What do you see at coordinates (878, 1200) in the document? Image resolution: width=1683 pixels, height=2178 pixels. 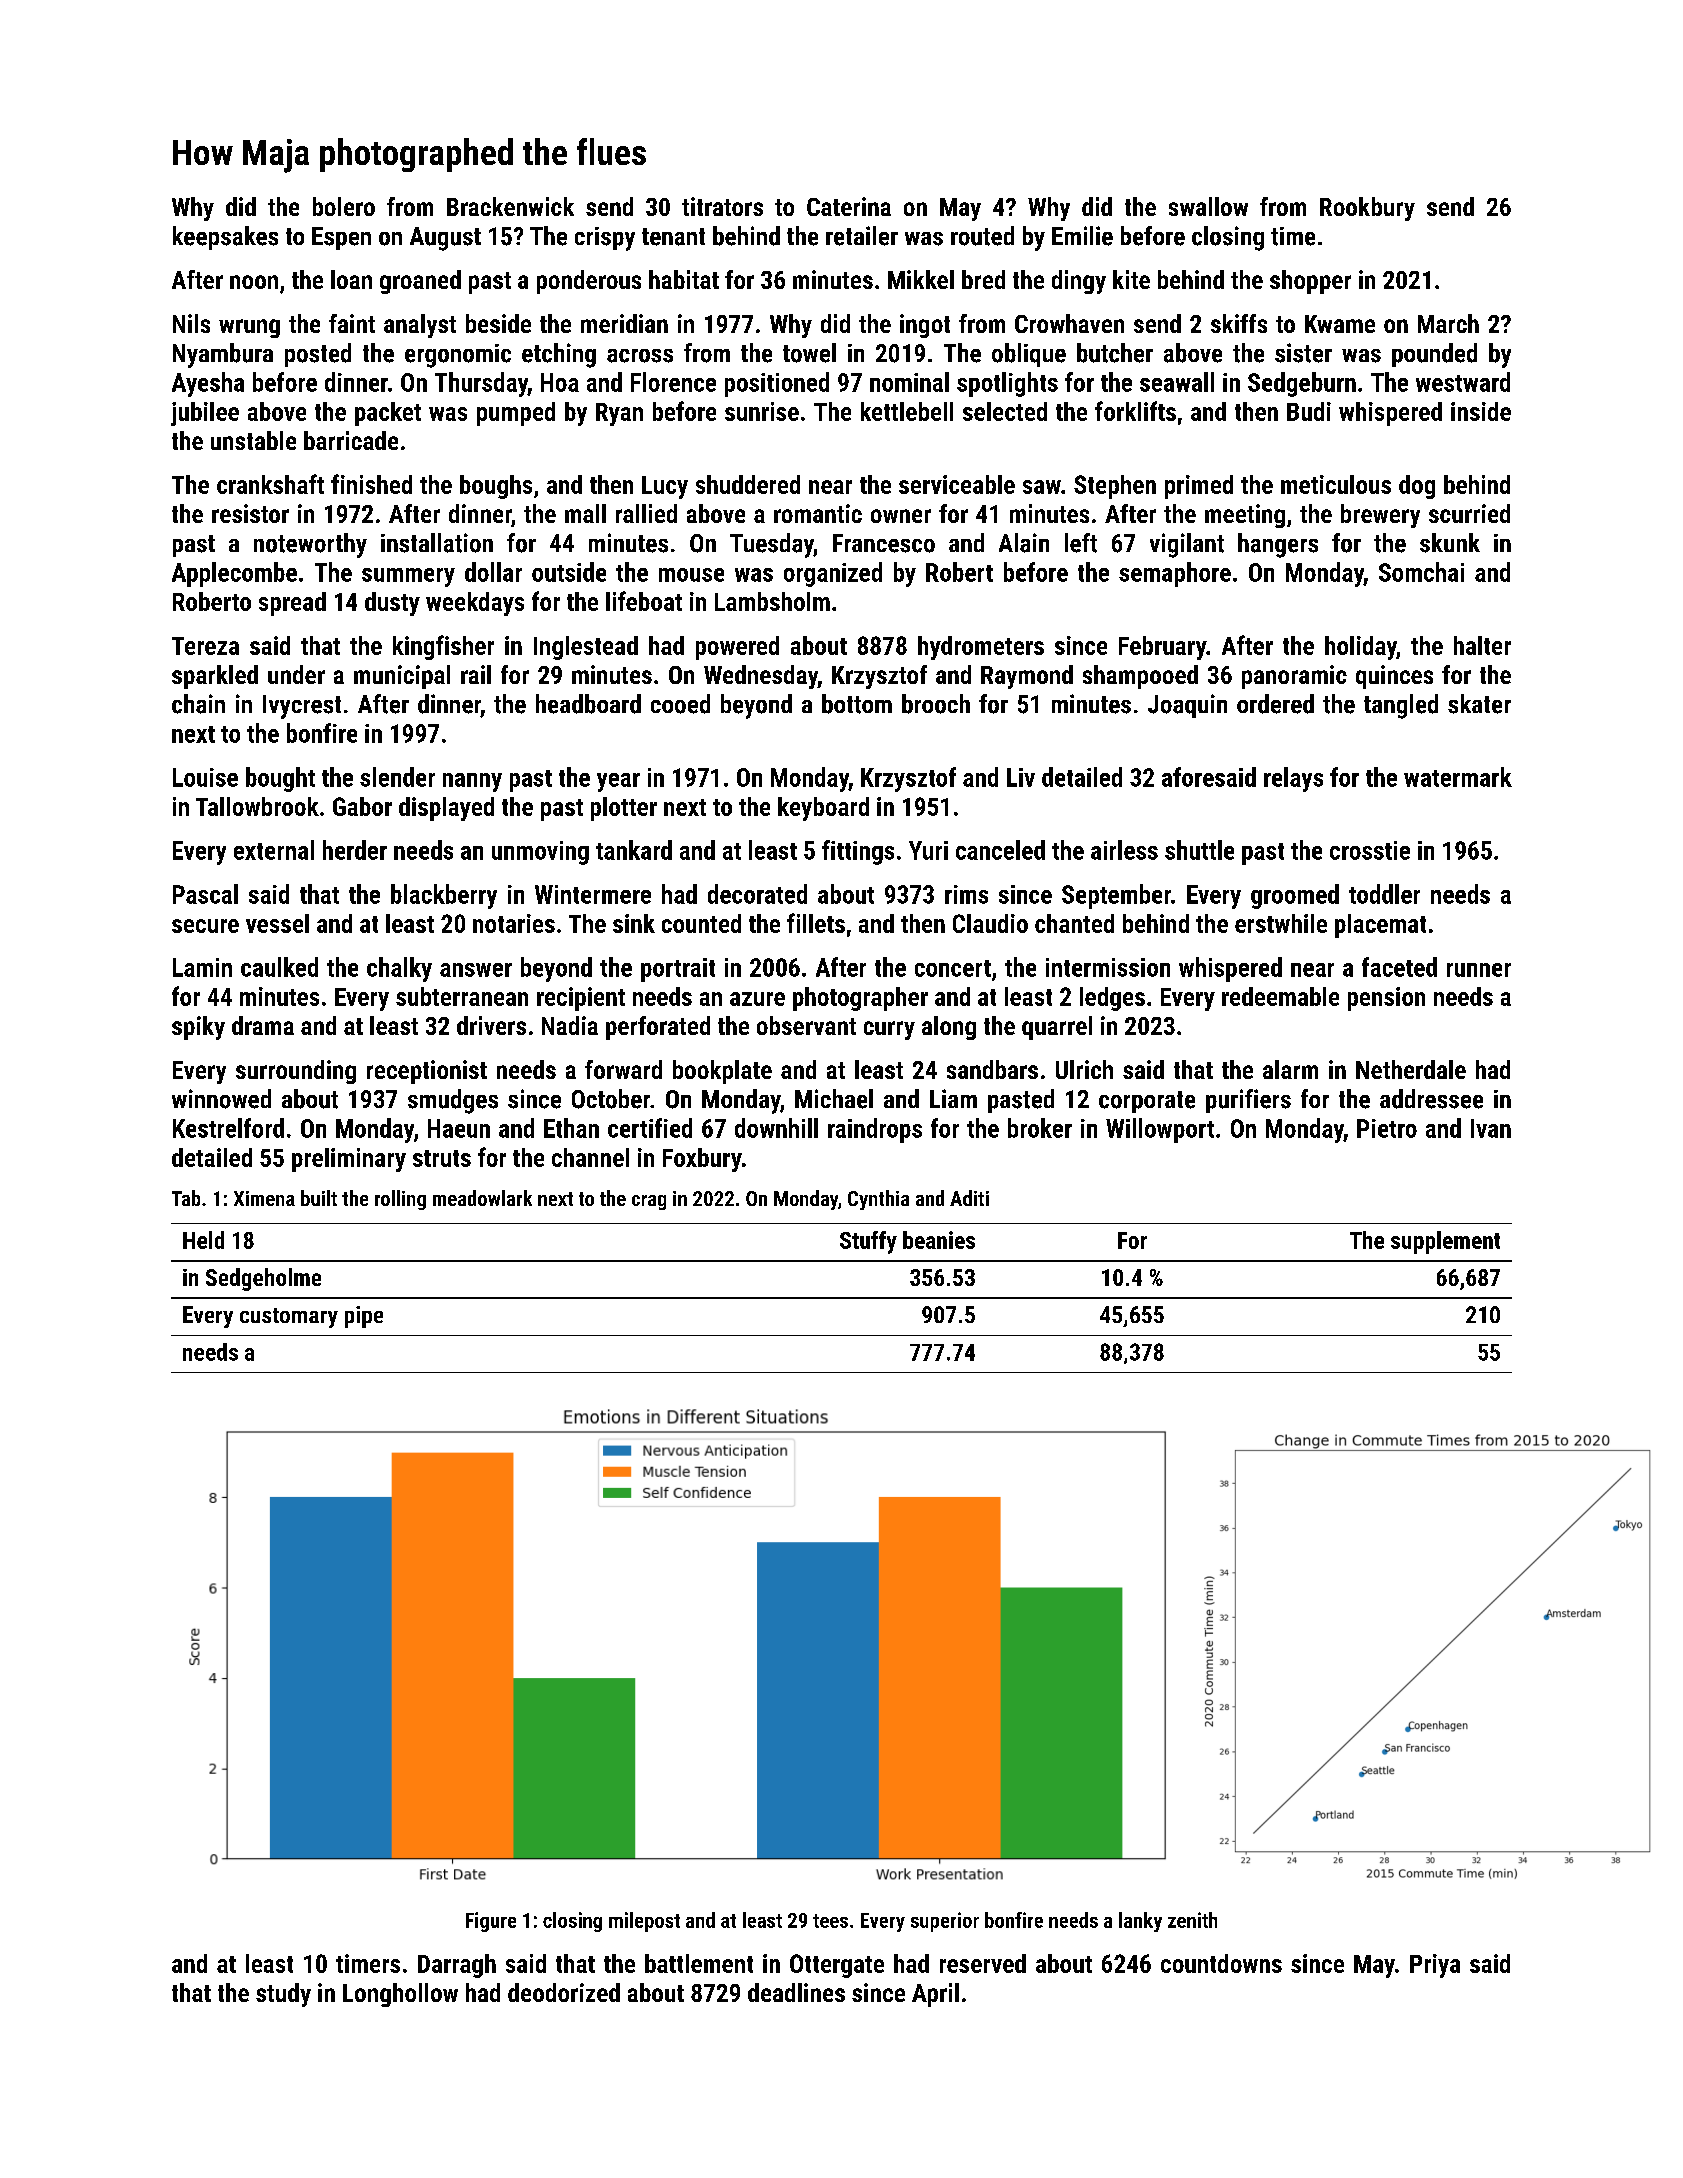 I see `Cynthia` at bounding box center [878, 1200].
